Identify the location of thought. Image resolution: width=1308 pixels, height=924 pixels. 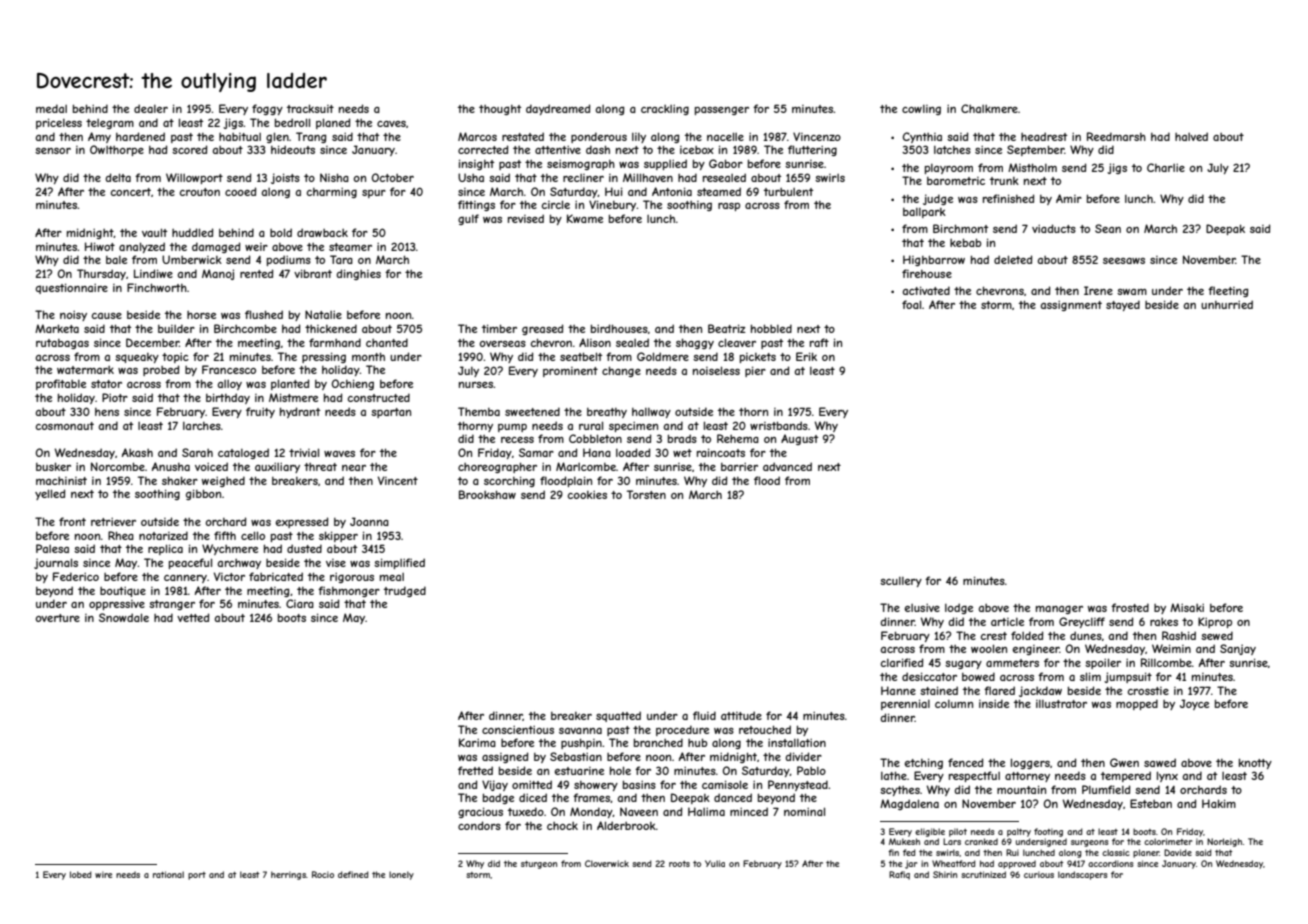
(500, 110).
